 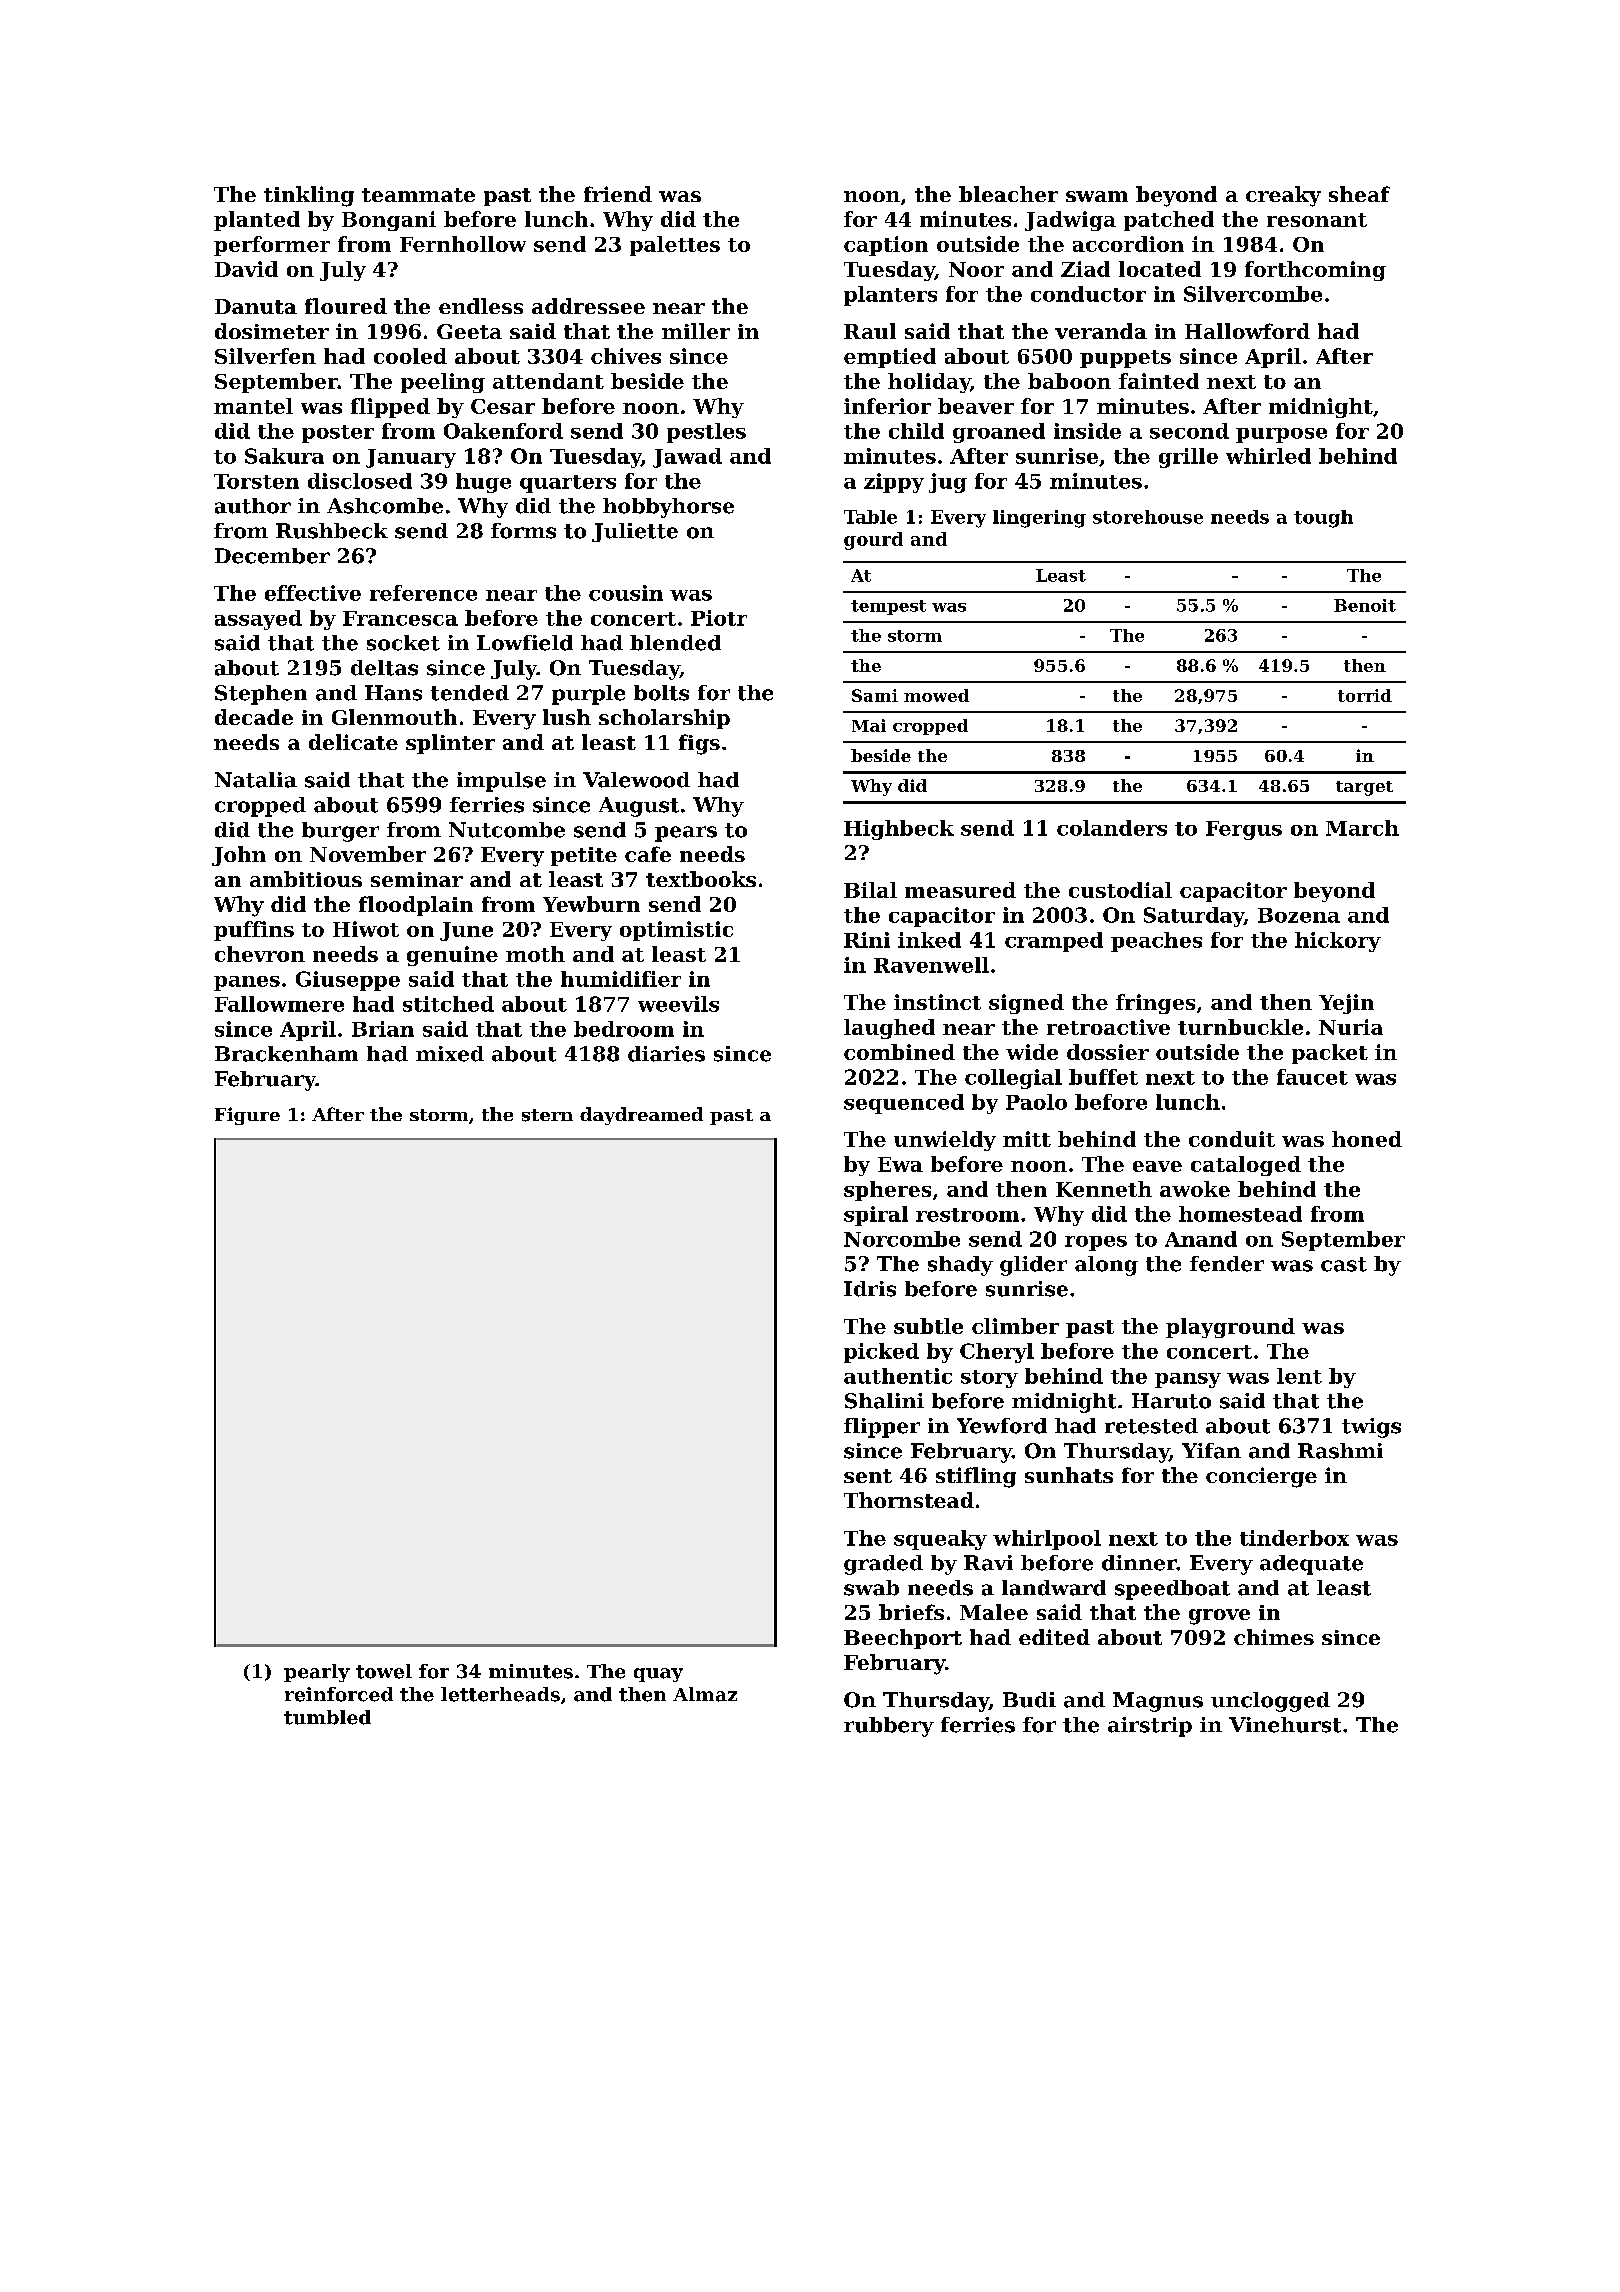 I want to click on tinkling, so click(x=309, y=196).
